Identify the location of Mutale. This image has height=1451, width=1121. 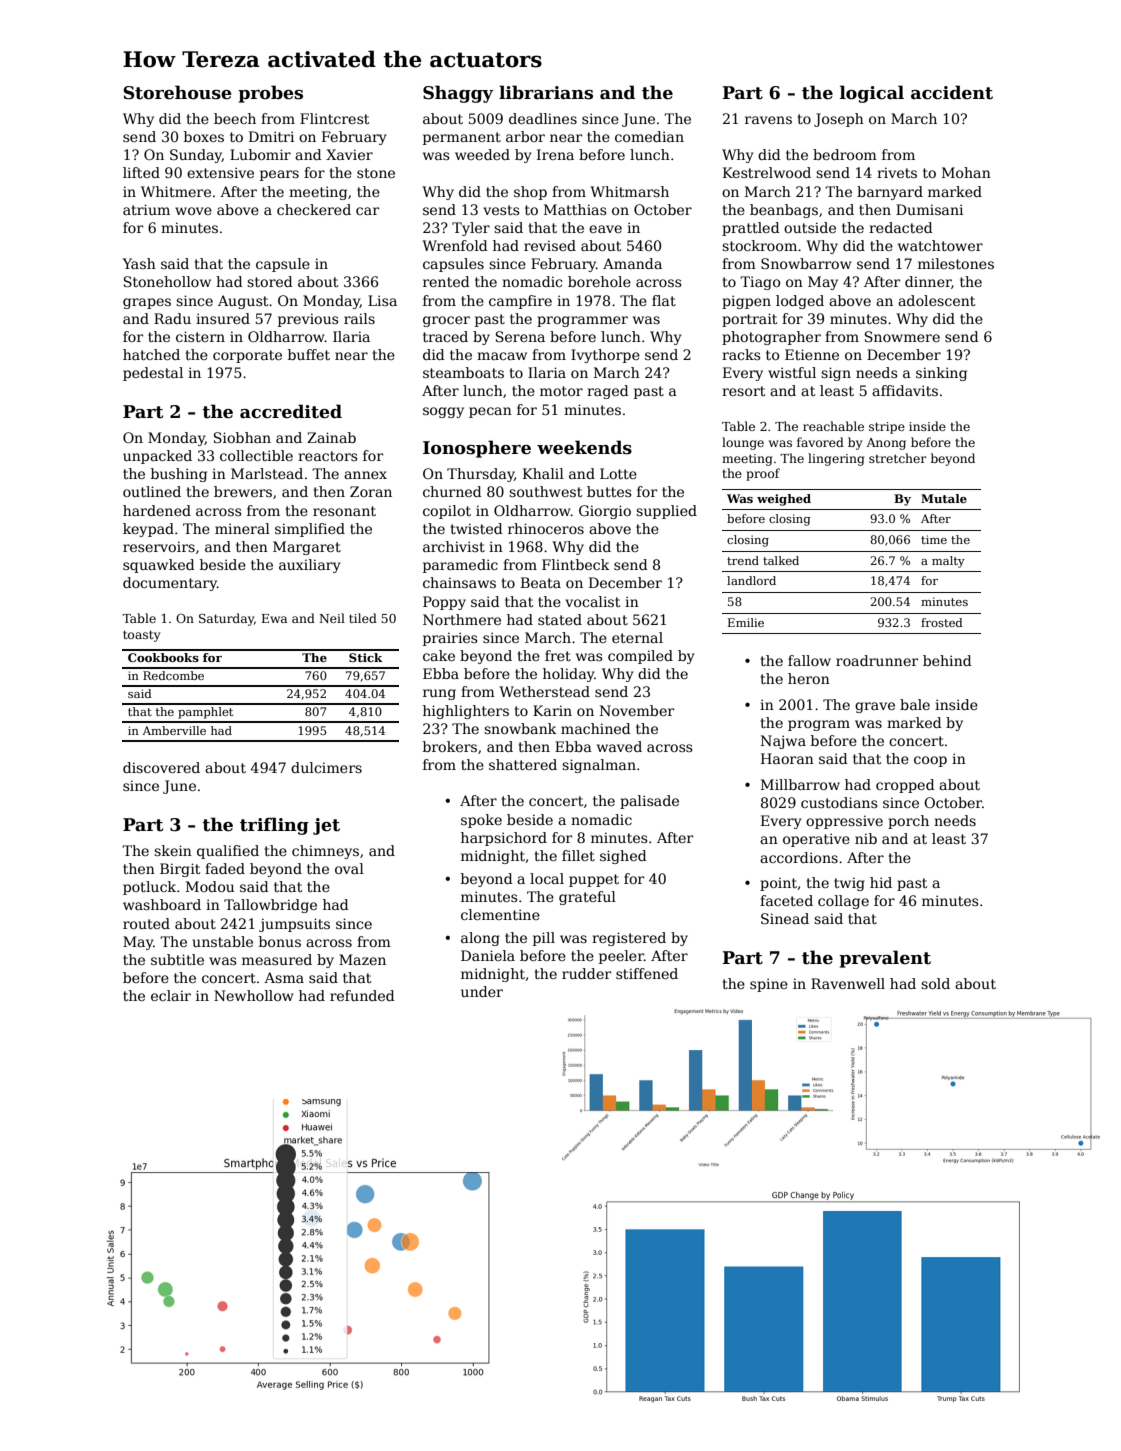
(944, 498).
